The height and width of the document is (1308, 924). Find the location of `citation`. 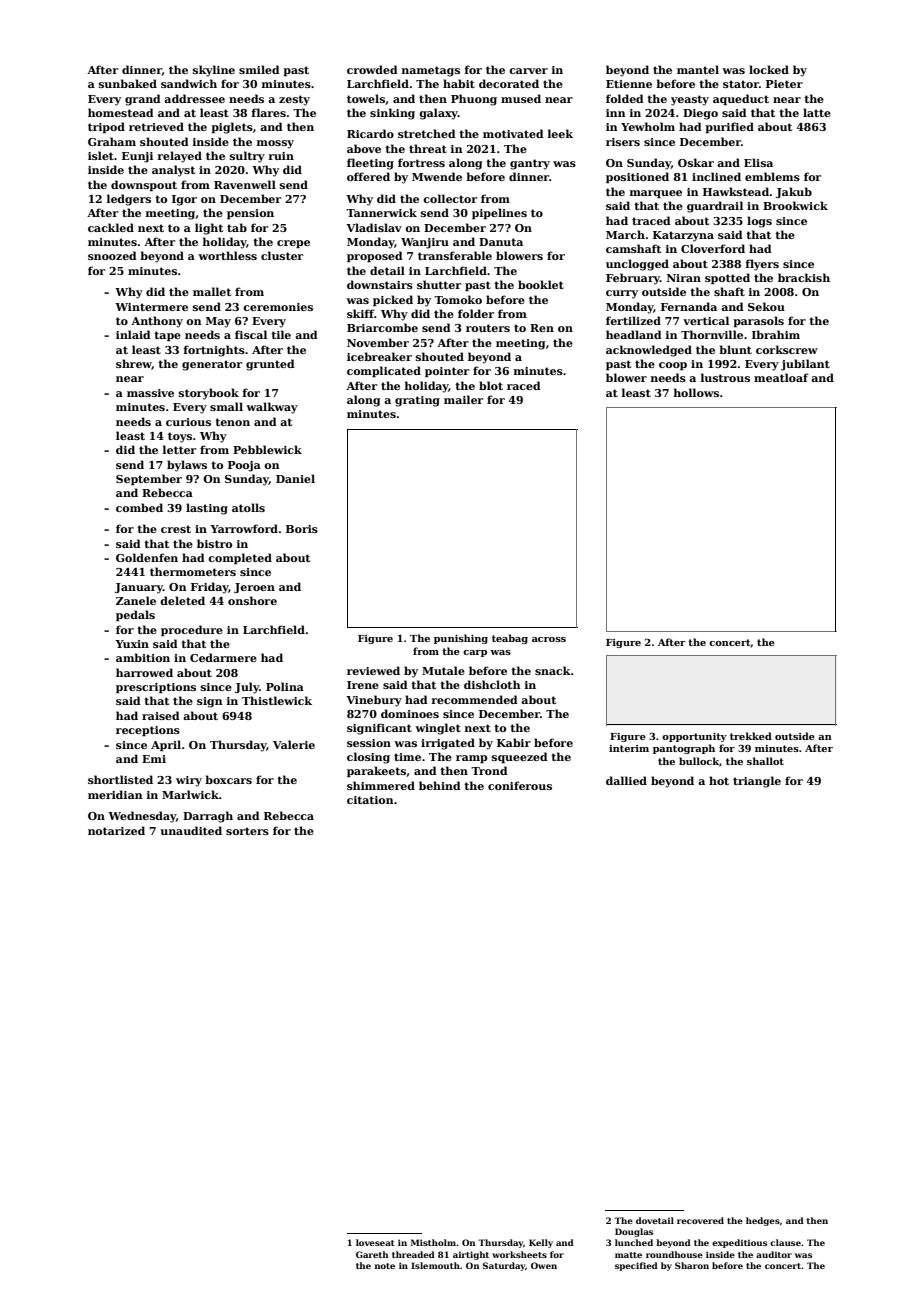

citation is located at coordinates (370, 800).
